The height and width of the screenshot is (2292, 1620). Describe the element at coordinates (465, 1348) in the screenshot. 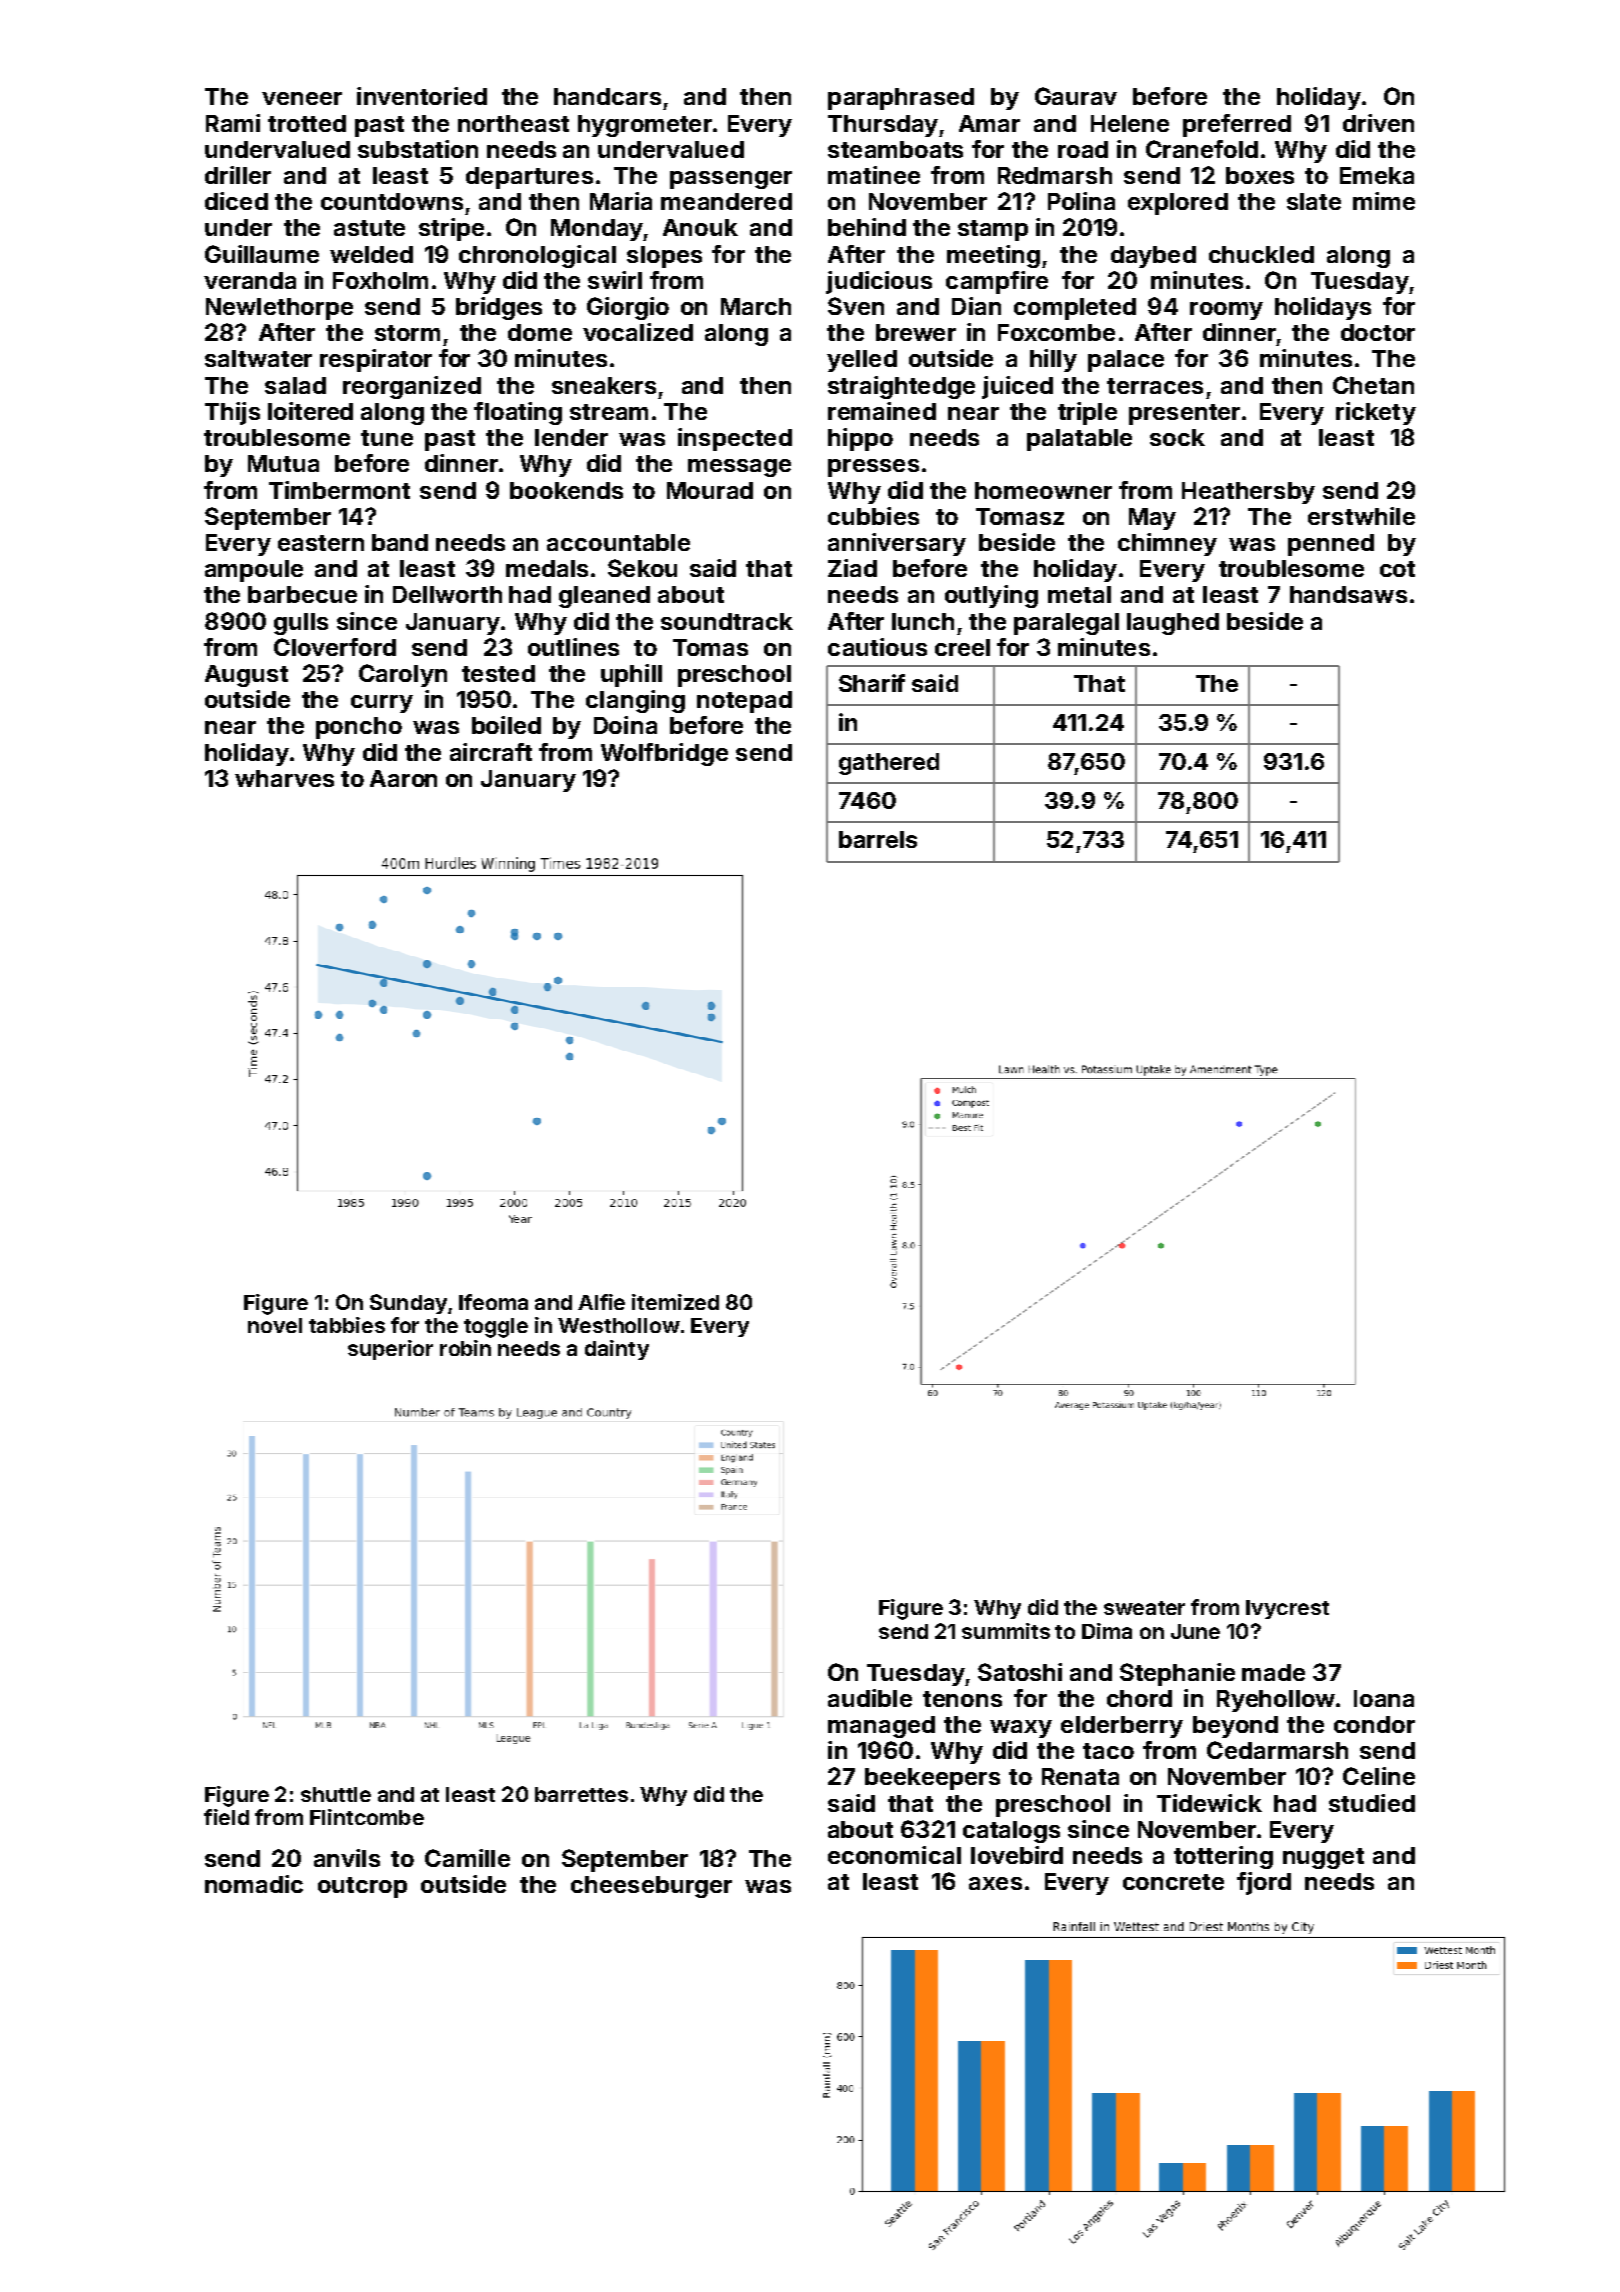

I see `robin` at that location.
